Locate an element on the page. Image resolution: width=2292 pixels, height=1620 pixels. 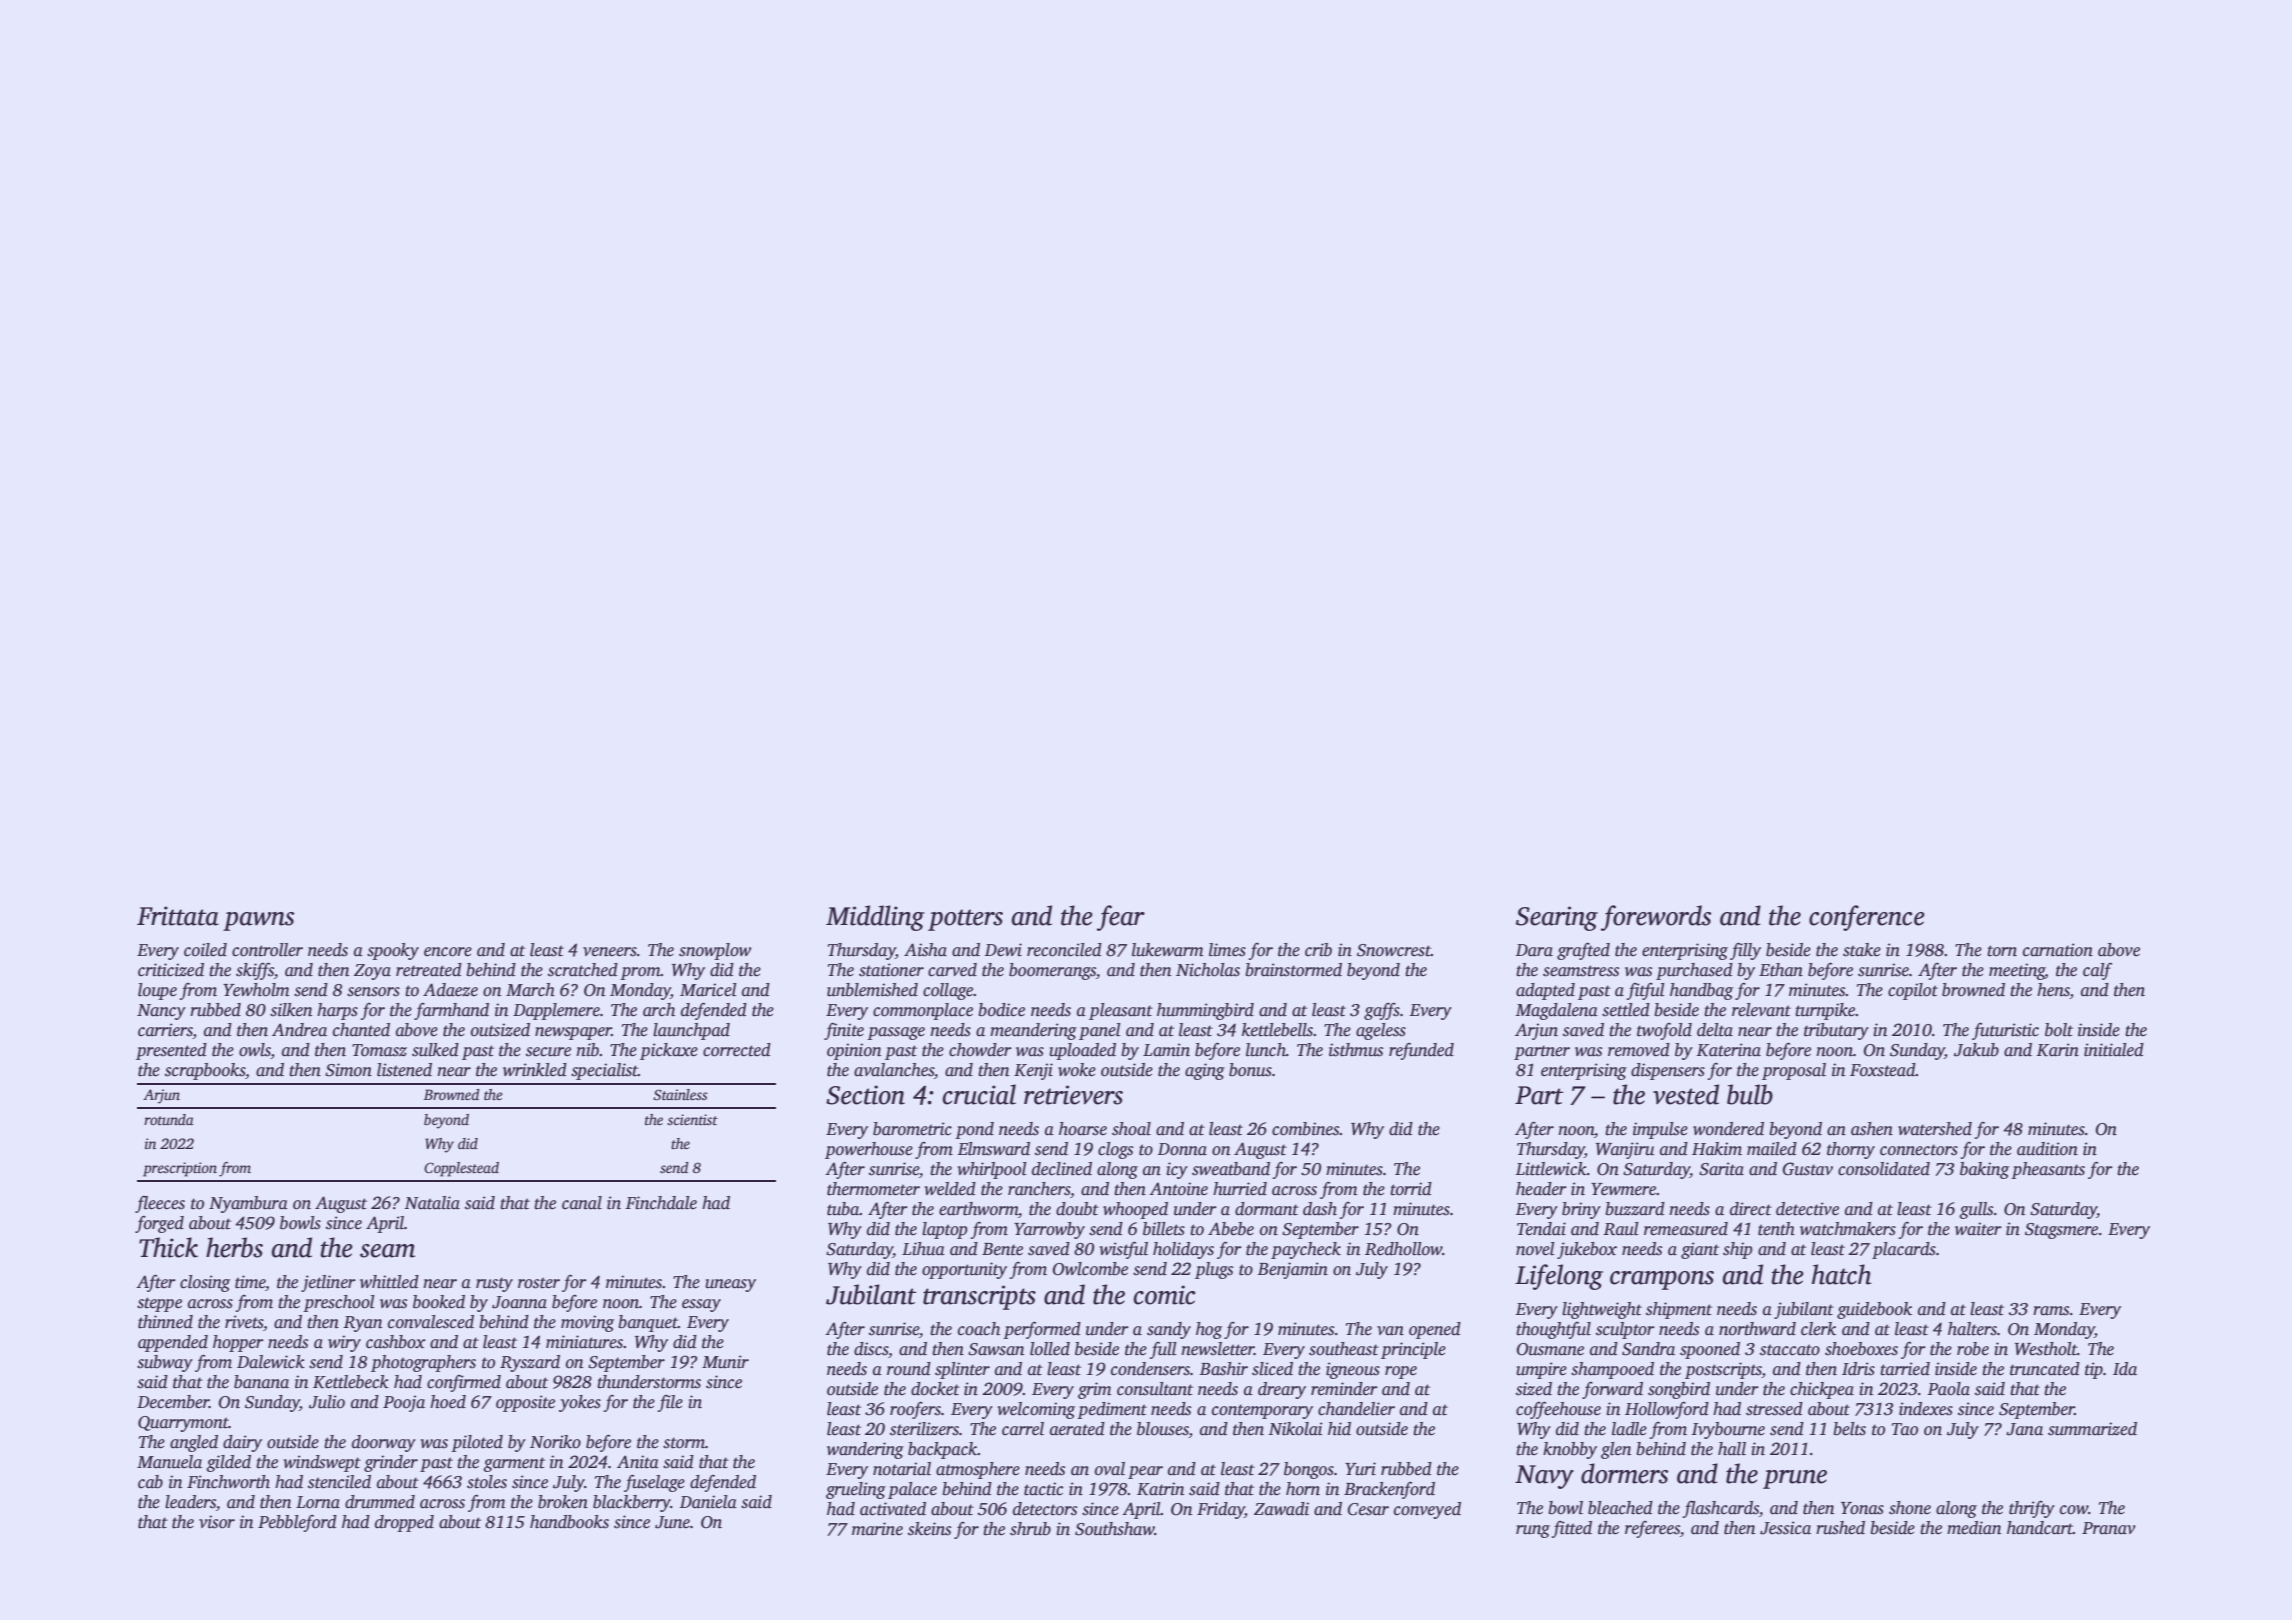
Pranav is located at coordinates (2109, 1528).
